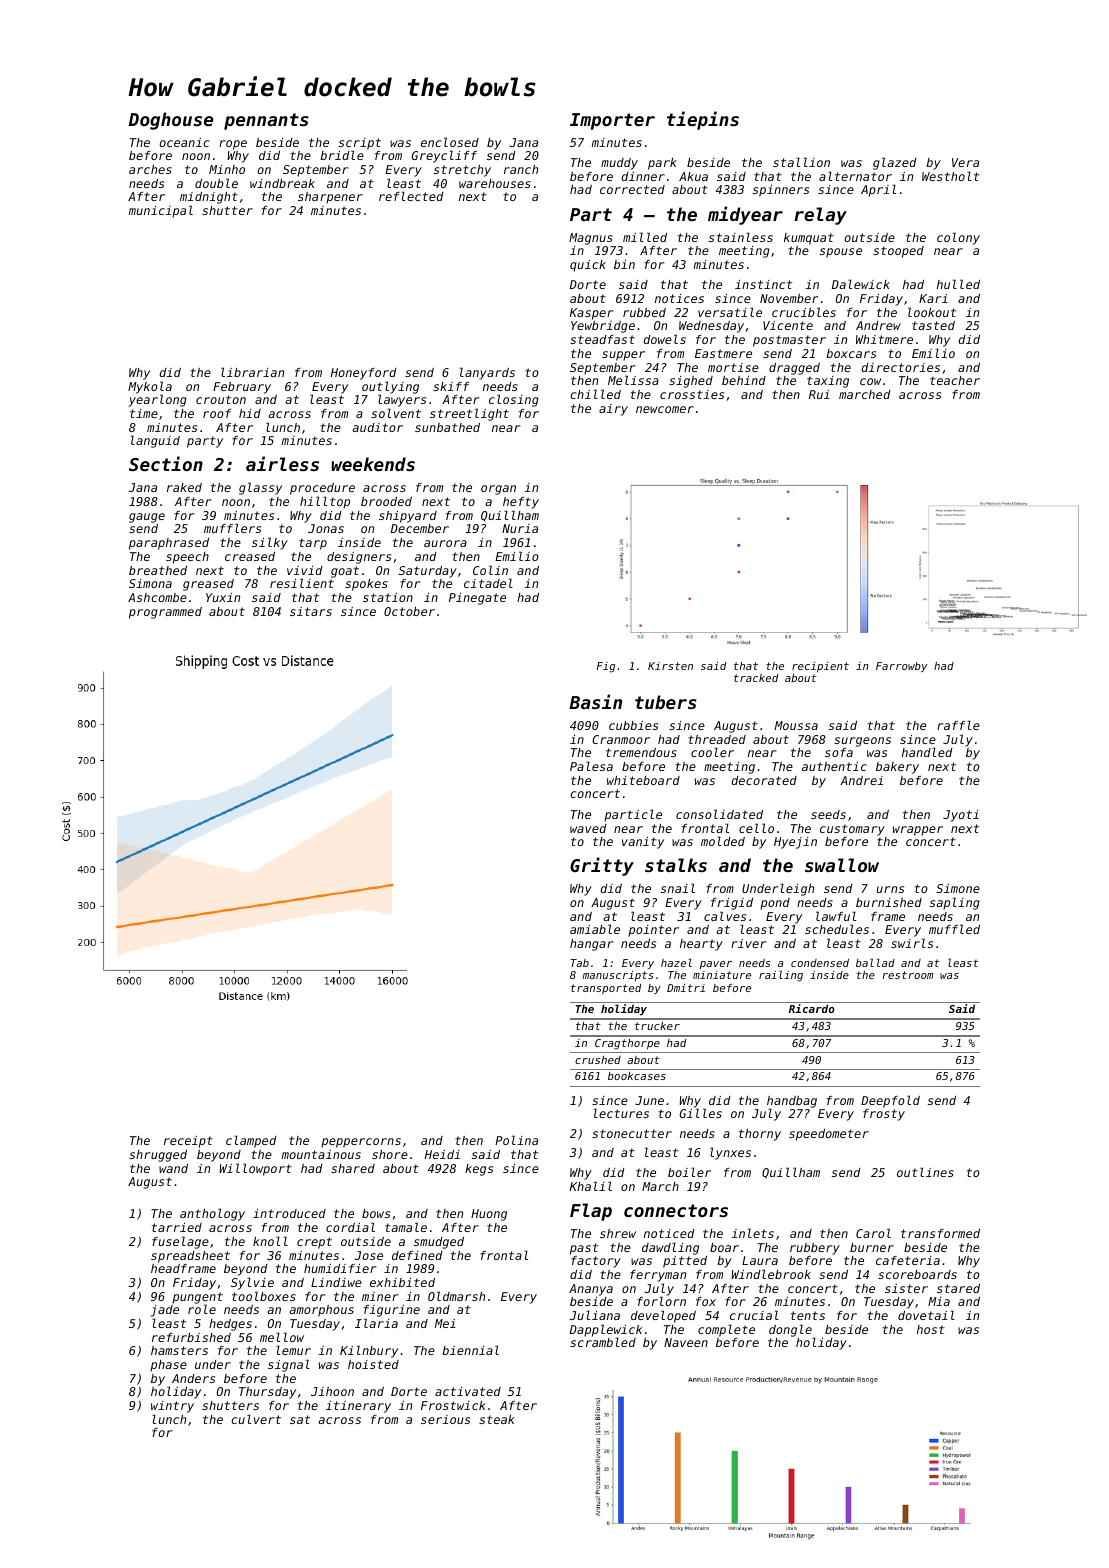 This document has height=1568, width=1109. What do you see at coordinates (223, 597) in the document?
I see `Yuxin` at bounding box center [223, 597].
